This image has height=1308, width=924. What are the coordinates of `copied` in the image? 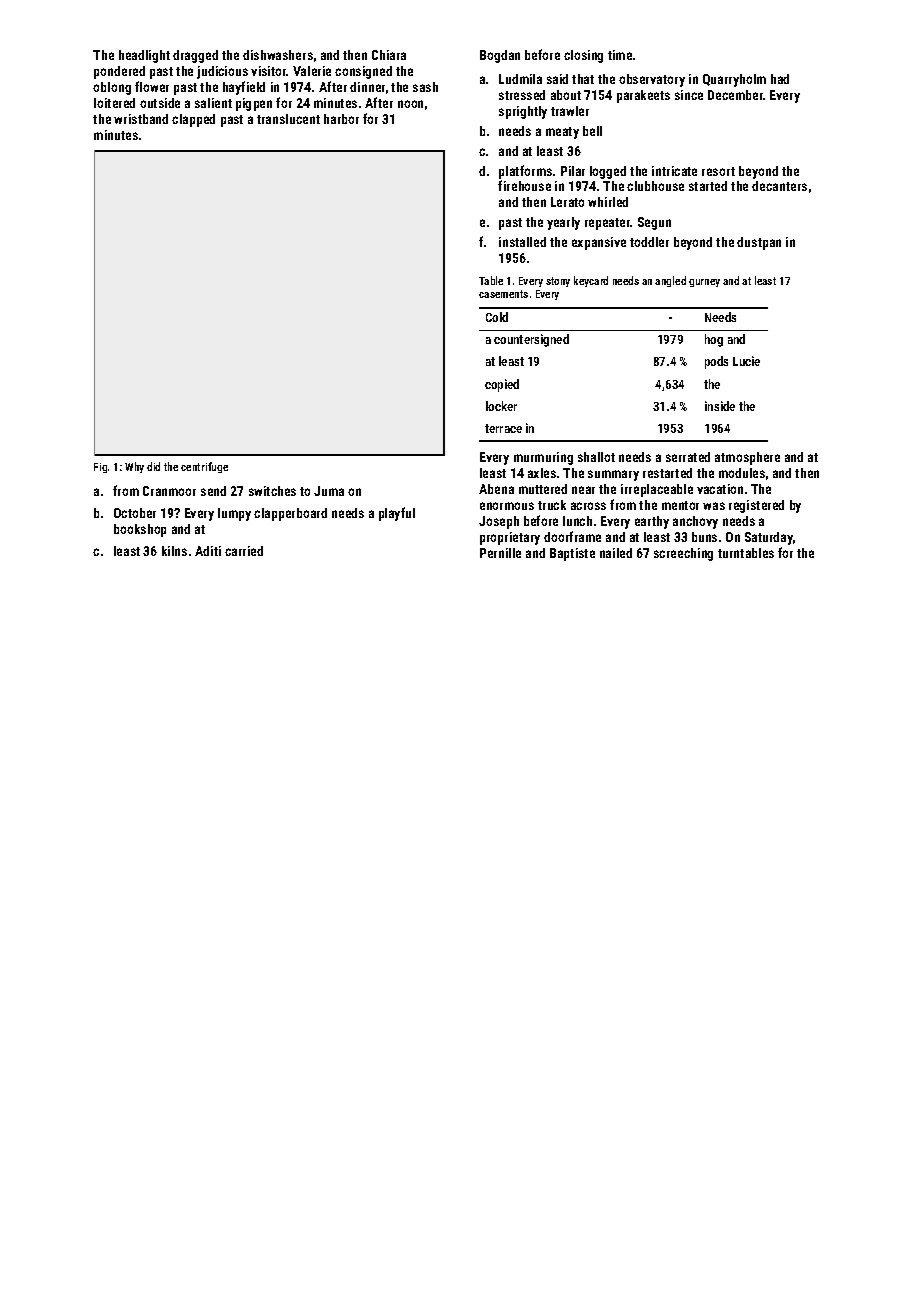 It's located at (502, 385).
